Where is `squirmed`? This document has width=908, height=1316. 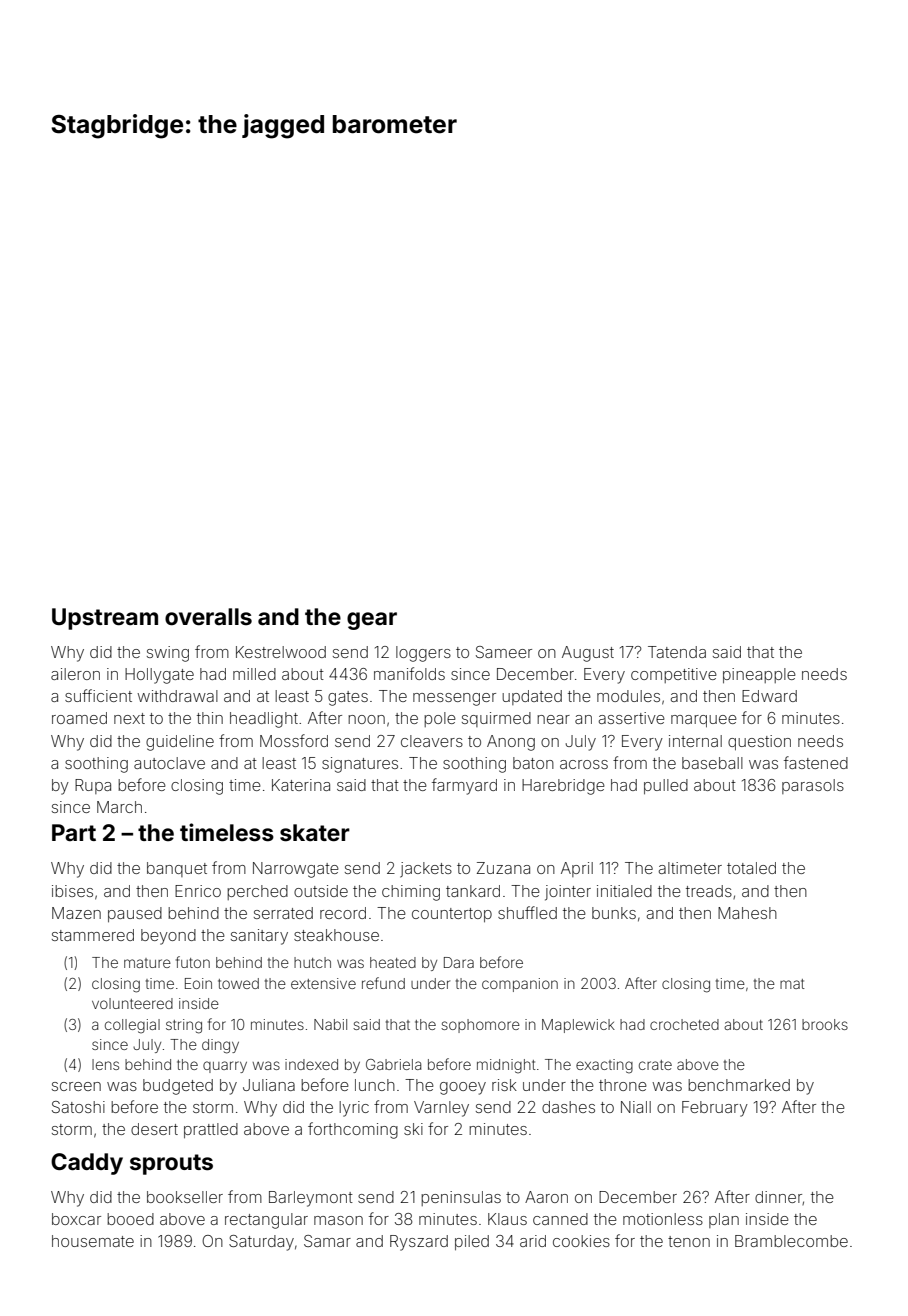
squirmed is located at coordinates (496, 719).
